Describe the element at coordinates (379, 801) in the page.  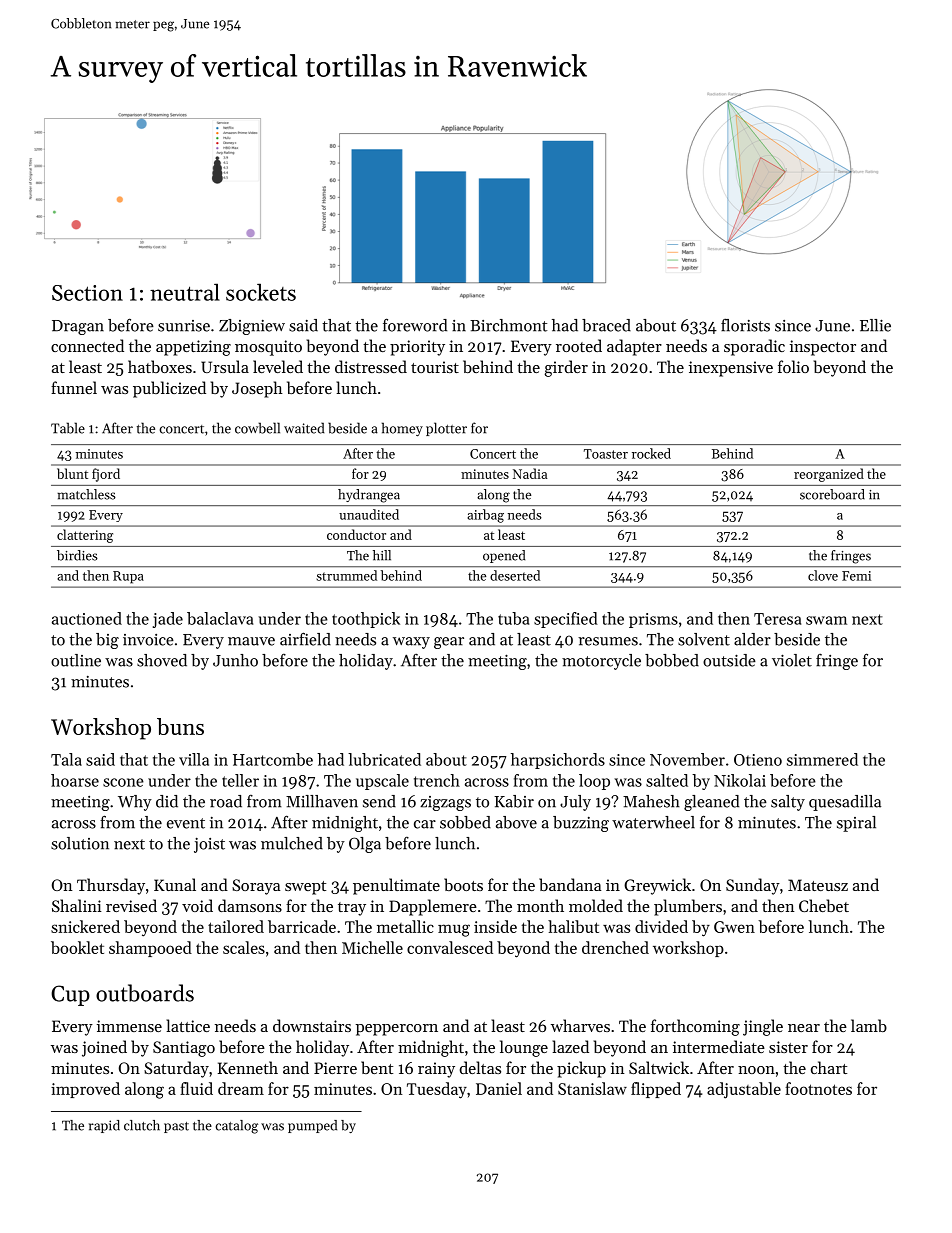
I see `send` at that location.
